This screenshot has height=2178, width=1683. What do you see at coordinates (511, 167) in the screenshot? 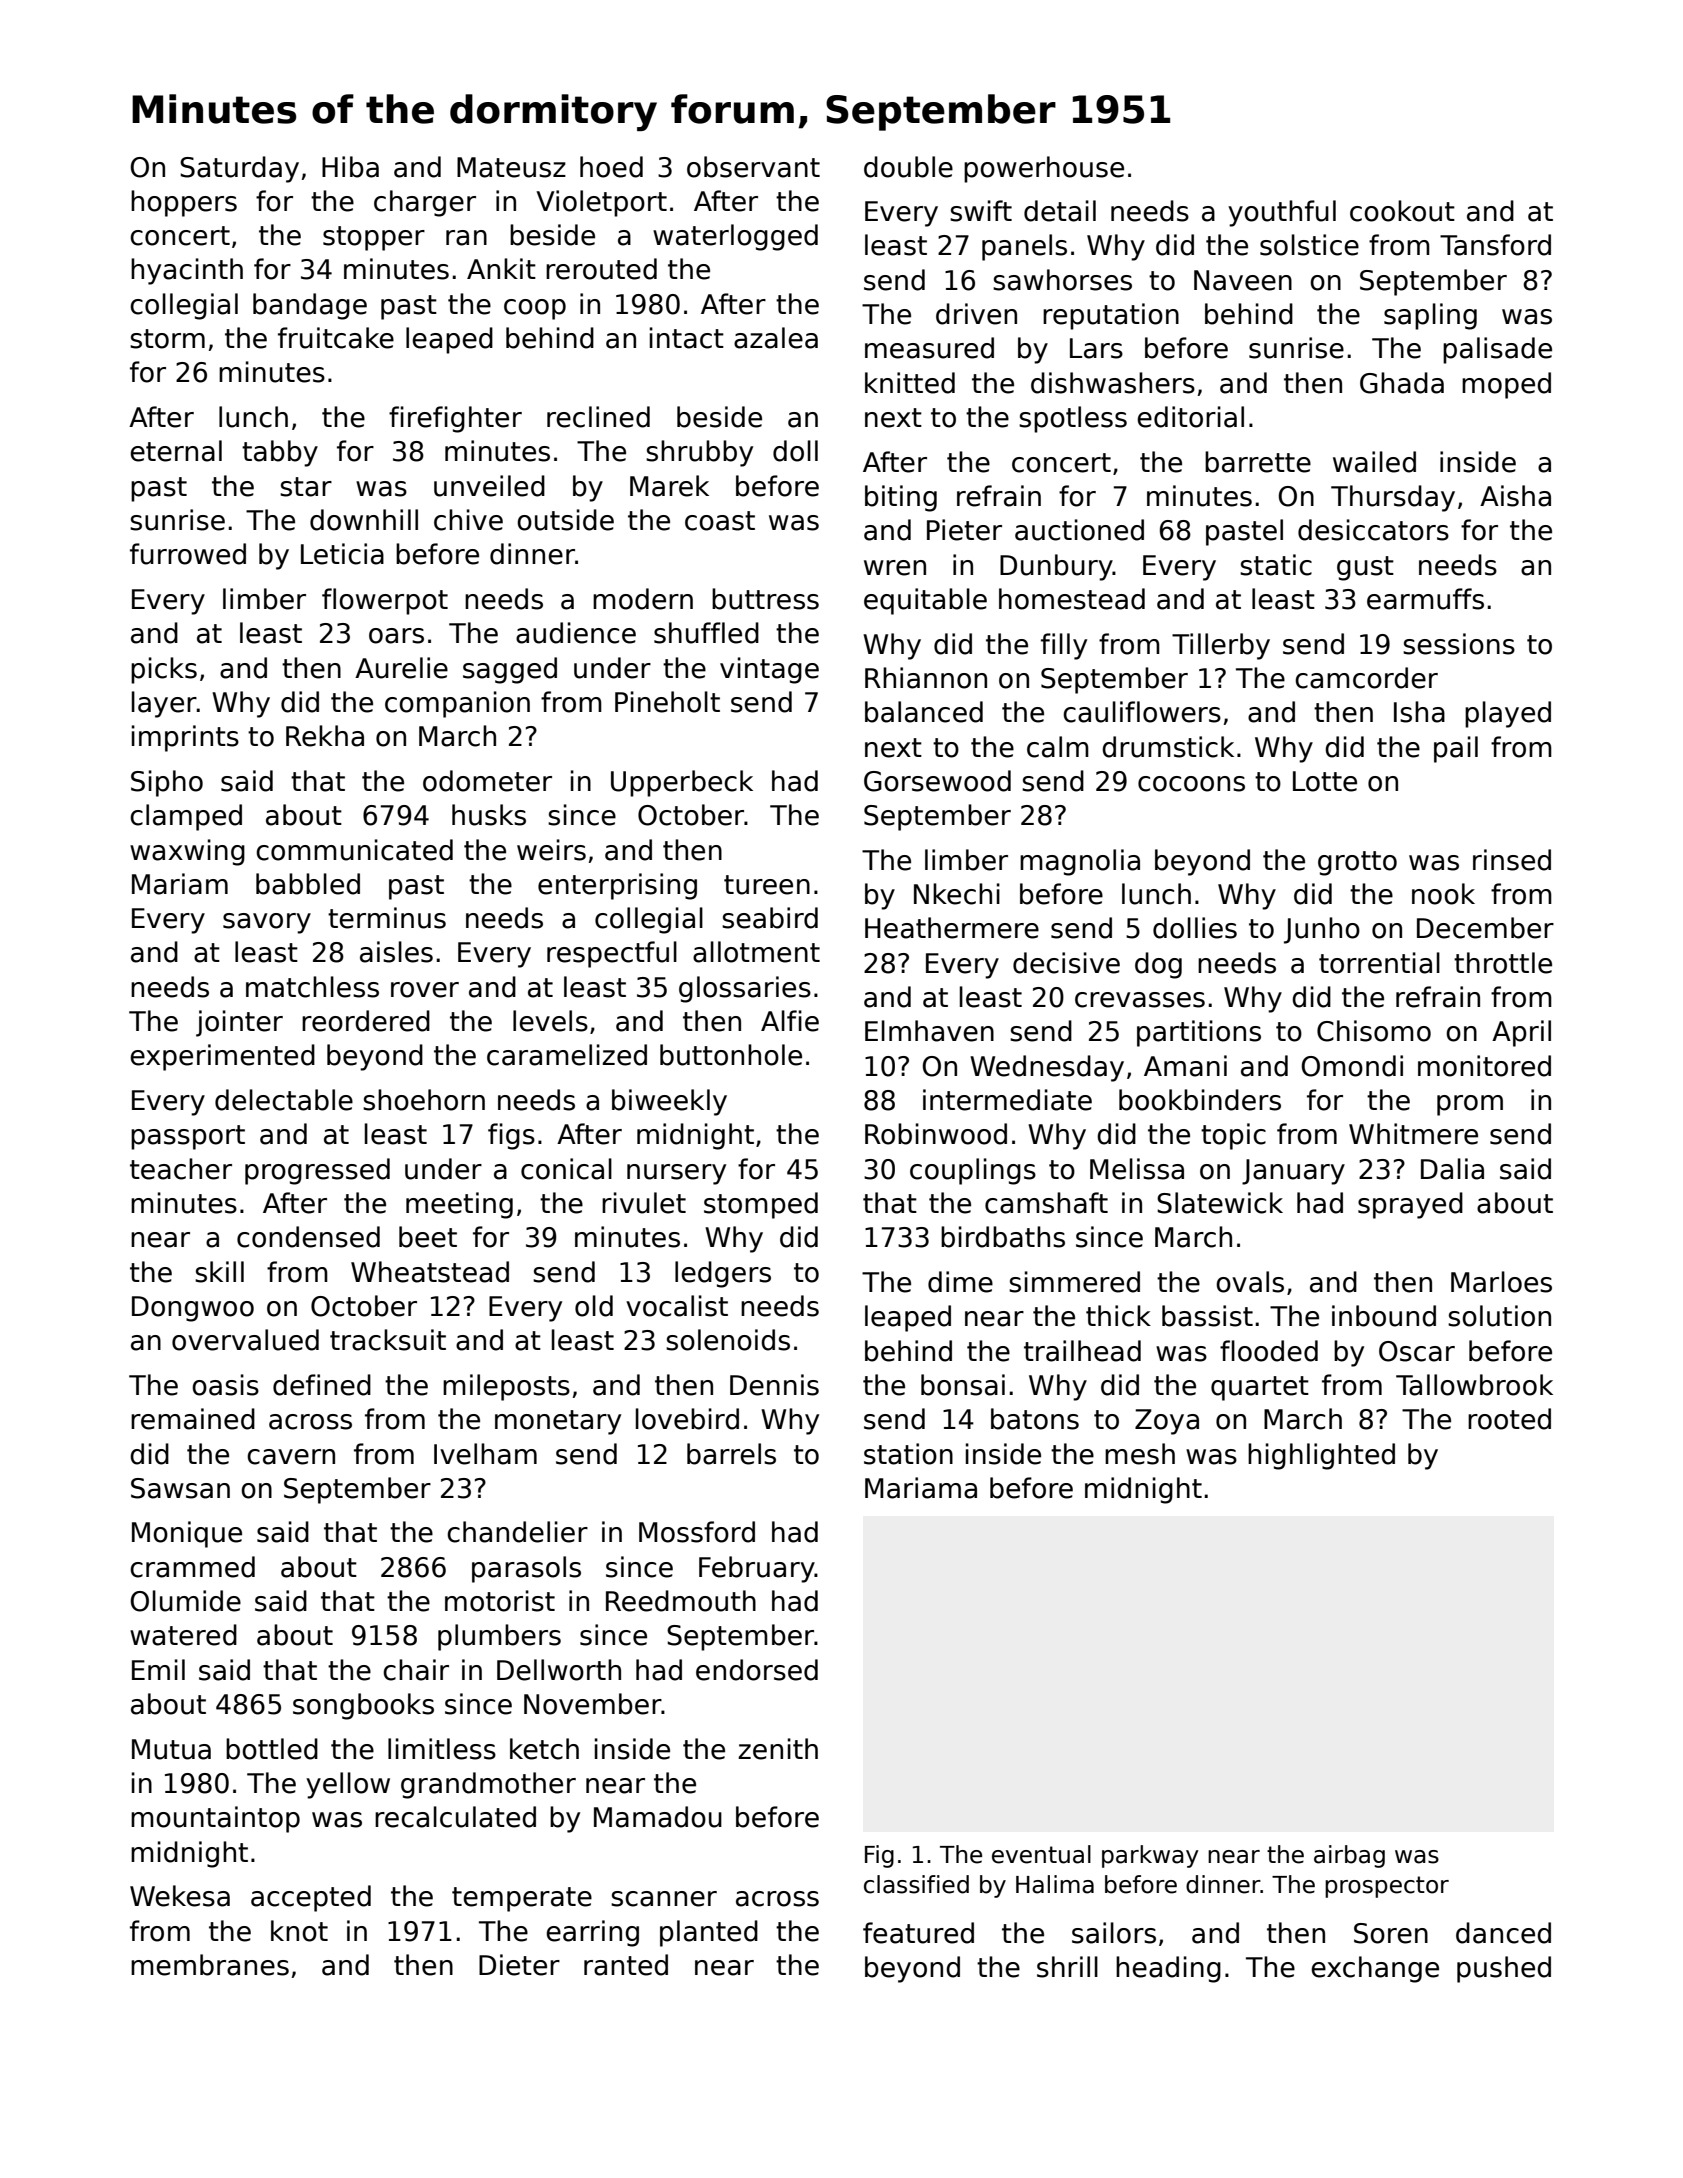
I see `Mateusz` at bounding box center [511, 167].
